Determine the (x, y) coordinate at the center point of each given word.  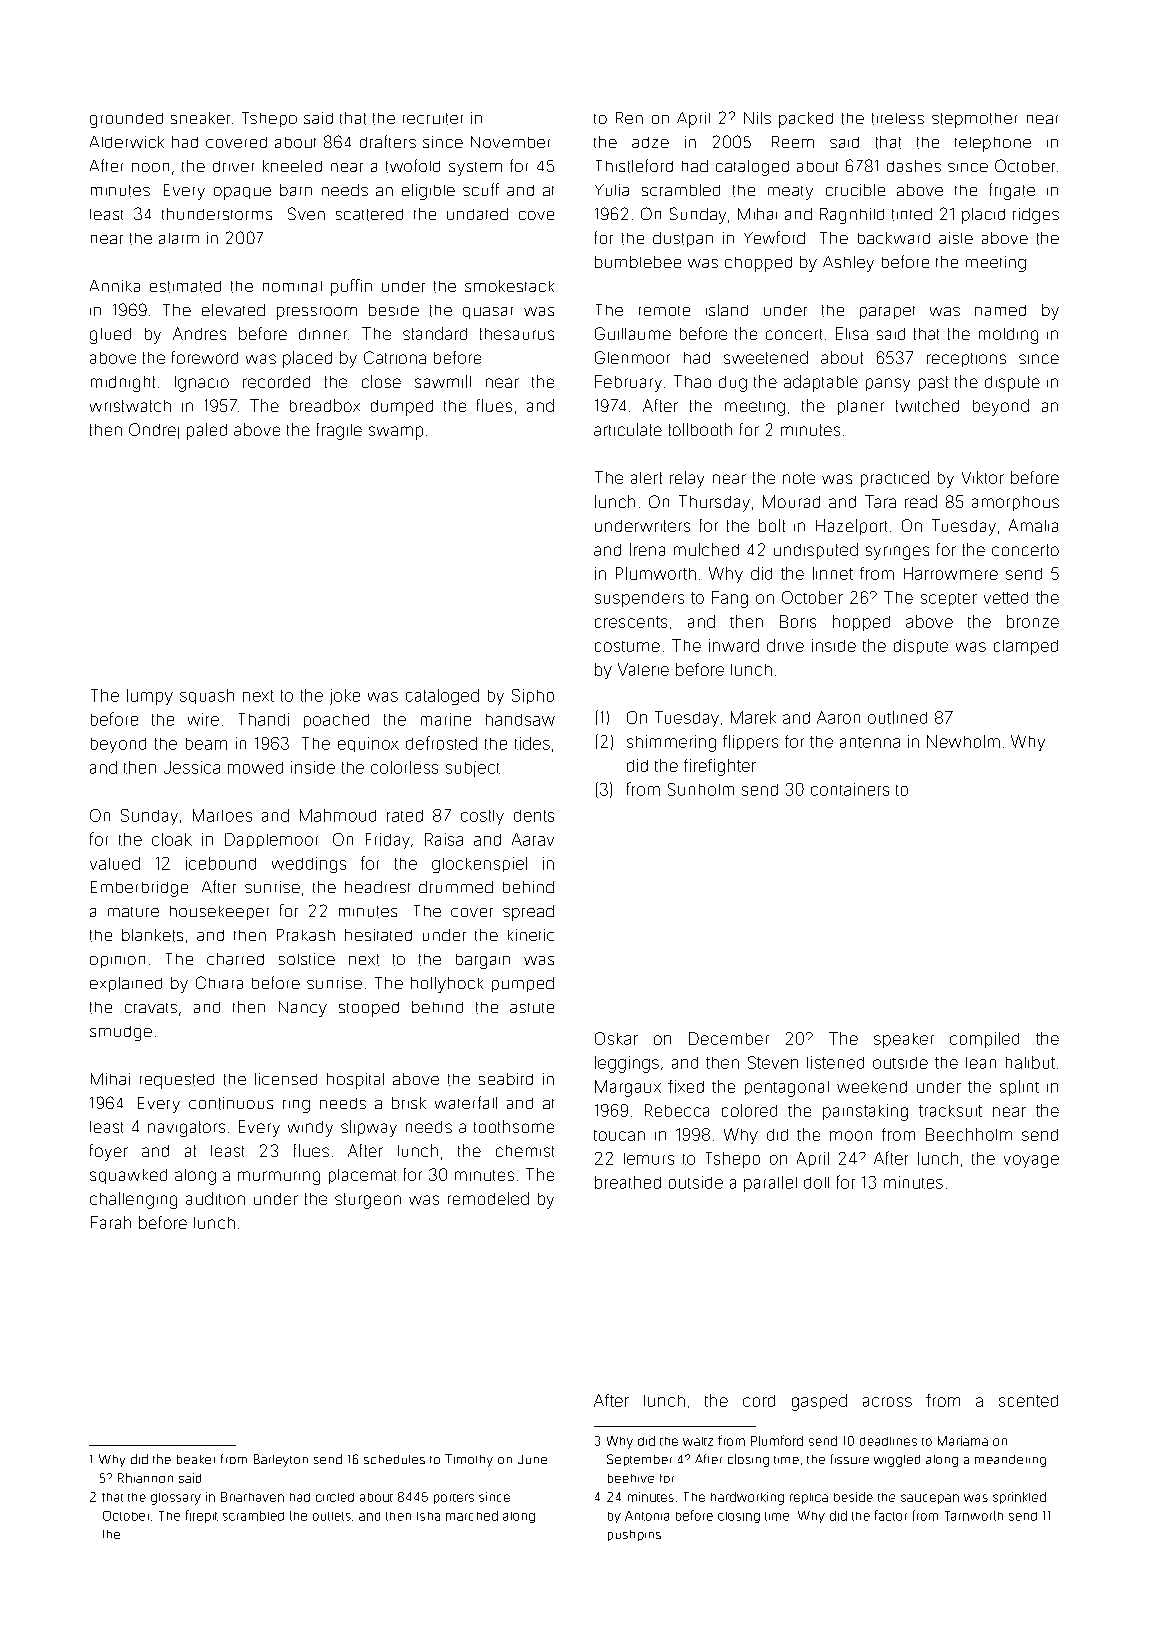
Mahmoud (338, 815)
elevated (233, 310)
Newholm (963, 741)
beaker (196, 1459)
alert (646, 478)
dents (534, 816)
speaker (904, 1040)
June (532, 1459)
